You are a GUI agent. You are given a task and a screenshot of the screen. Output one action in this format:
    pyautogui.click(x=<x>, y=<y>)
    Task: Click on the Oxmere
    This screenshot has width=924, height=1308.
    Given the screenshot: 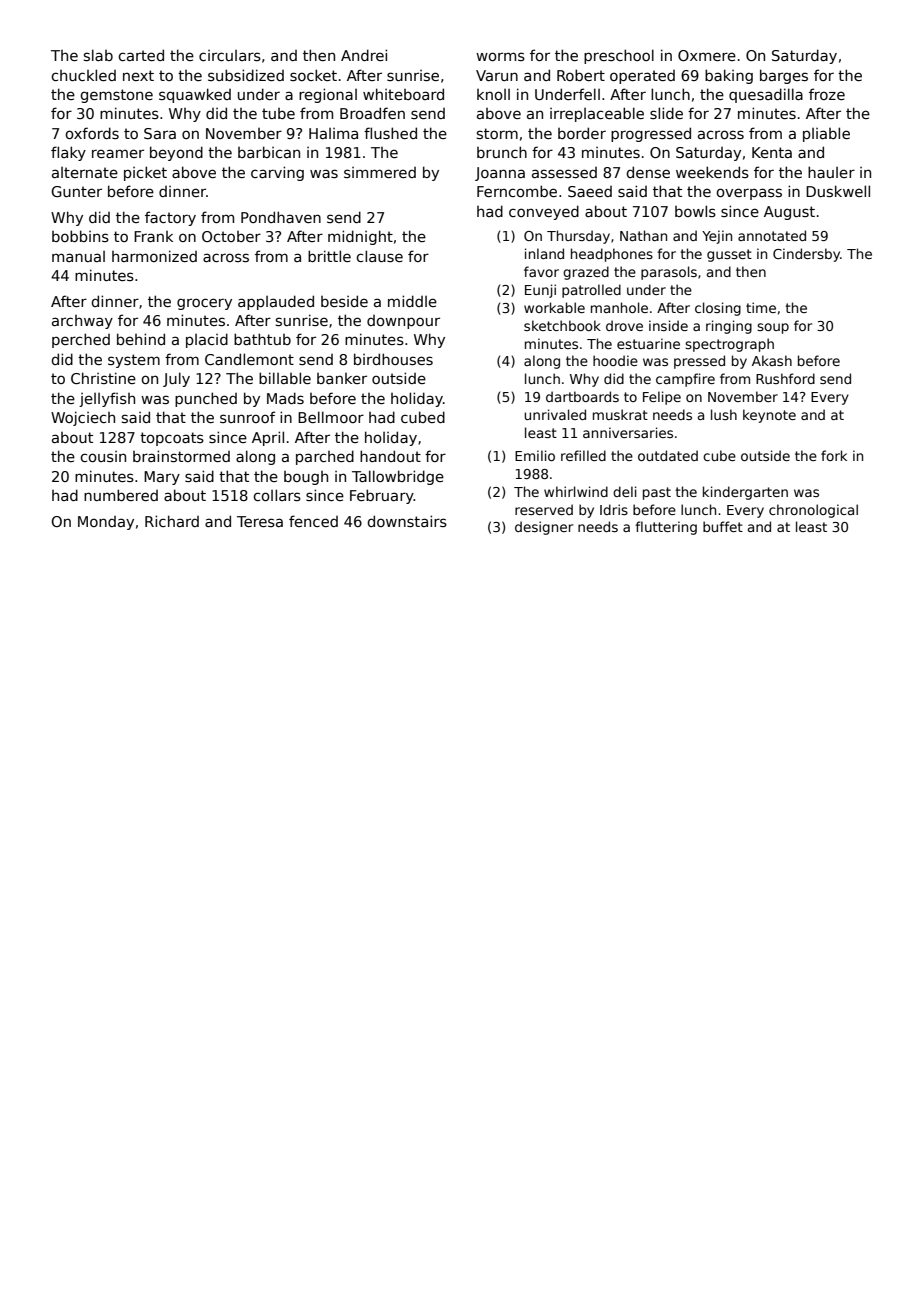 What is the action you would take?
    pyautogui.click(x=707, y=55)
